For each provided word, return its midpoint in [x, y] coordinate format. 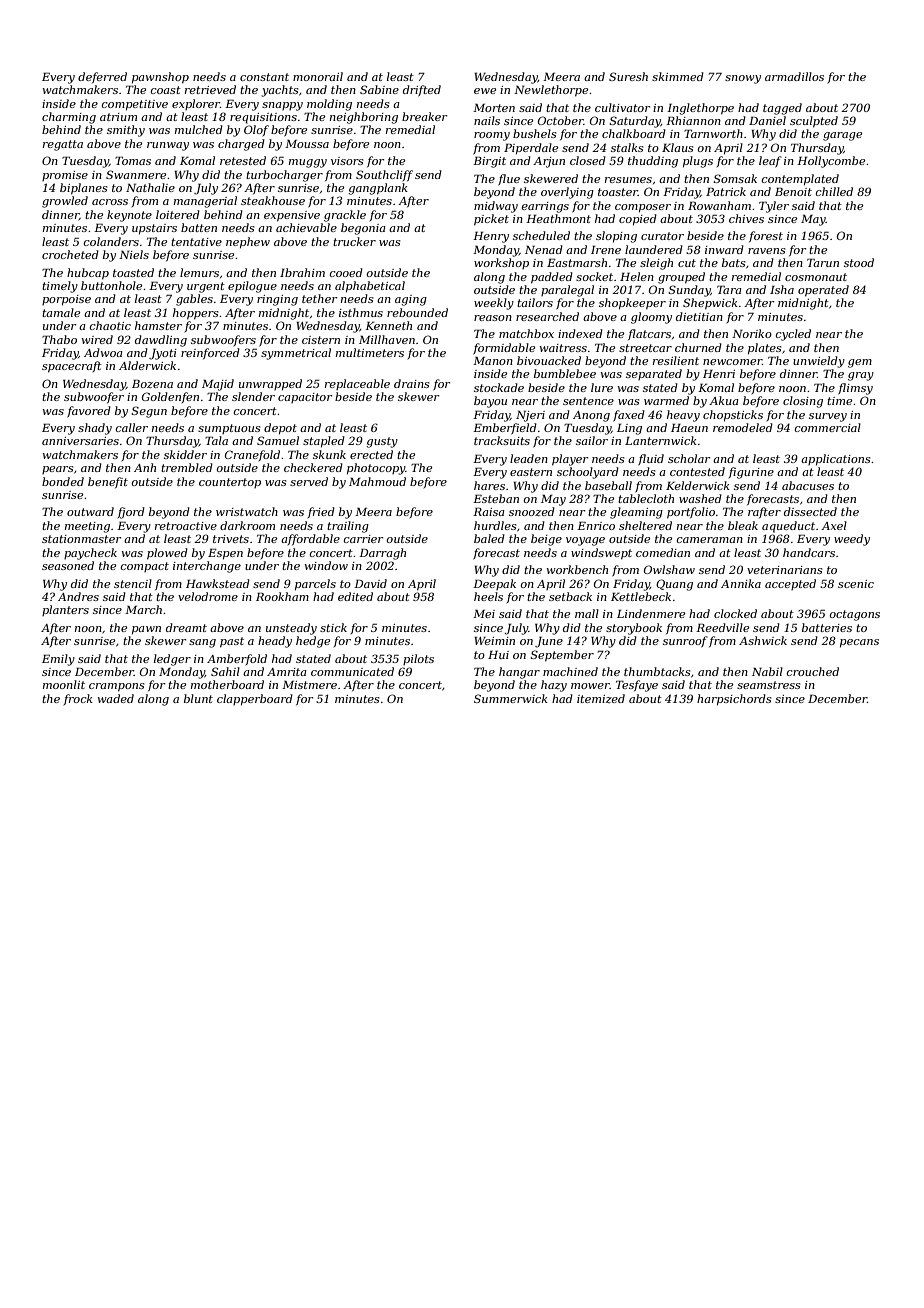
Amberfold [237, 659]
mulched [199, 129]
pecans [859, 643]
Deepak [494, 584]
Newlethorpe [551, 91]
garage [842, 136]
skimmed [678, 76]
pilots [418, 659]
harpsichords [734, 700]
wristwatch [247, 511]
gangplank [378, 189]
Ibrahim [302, 272]
